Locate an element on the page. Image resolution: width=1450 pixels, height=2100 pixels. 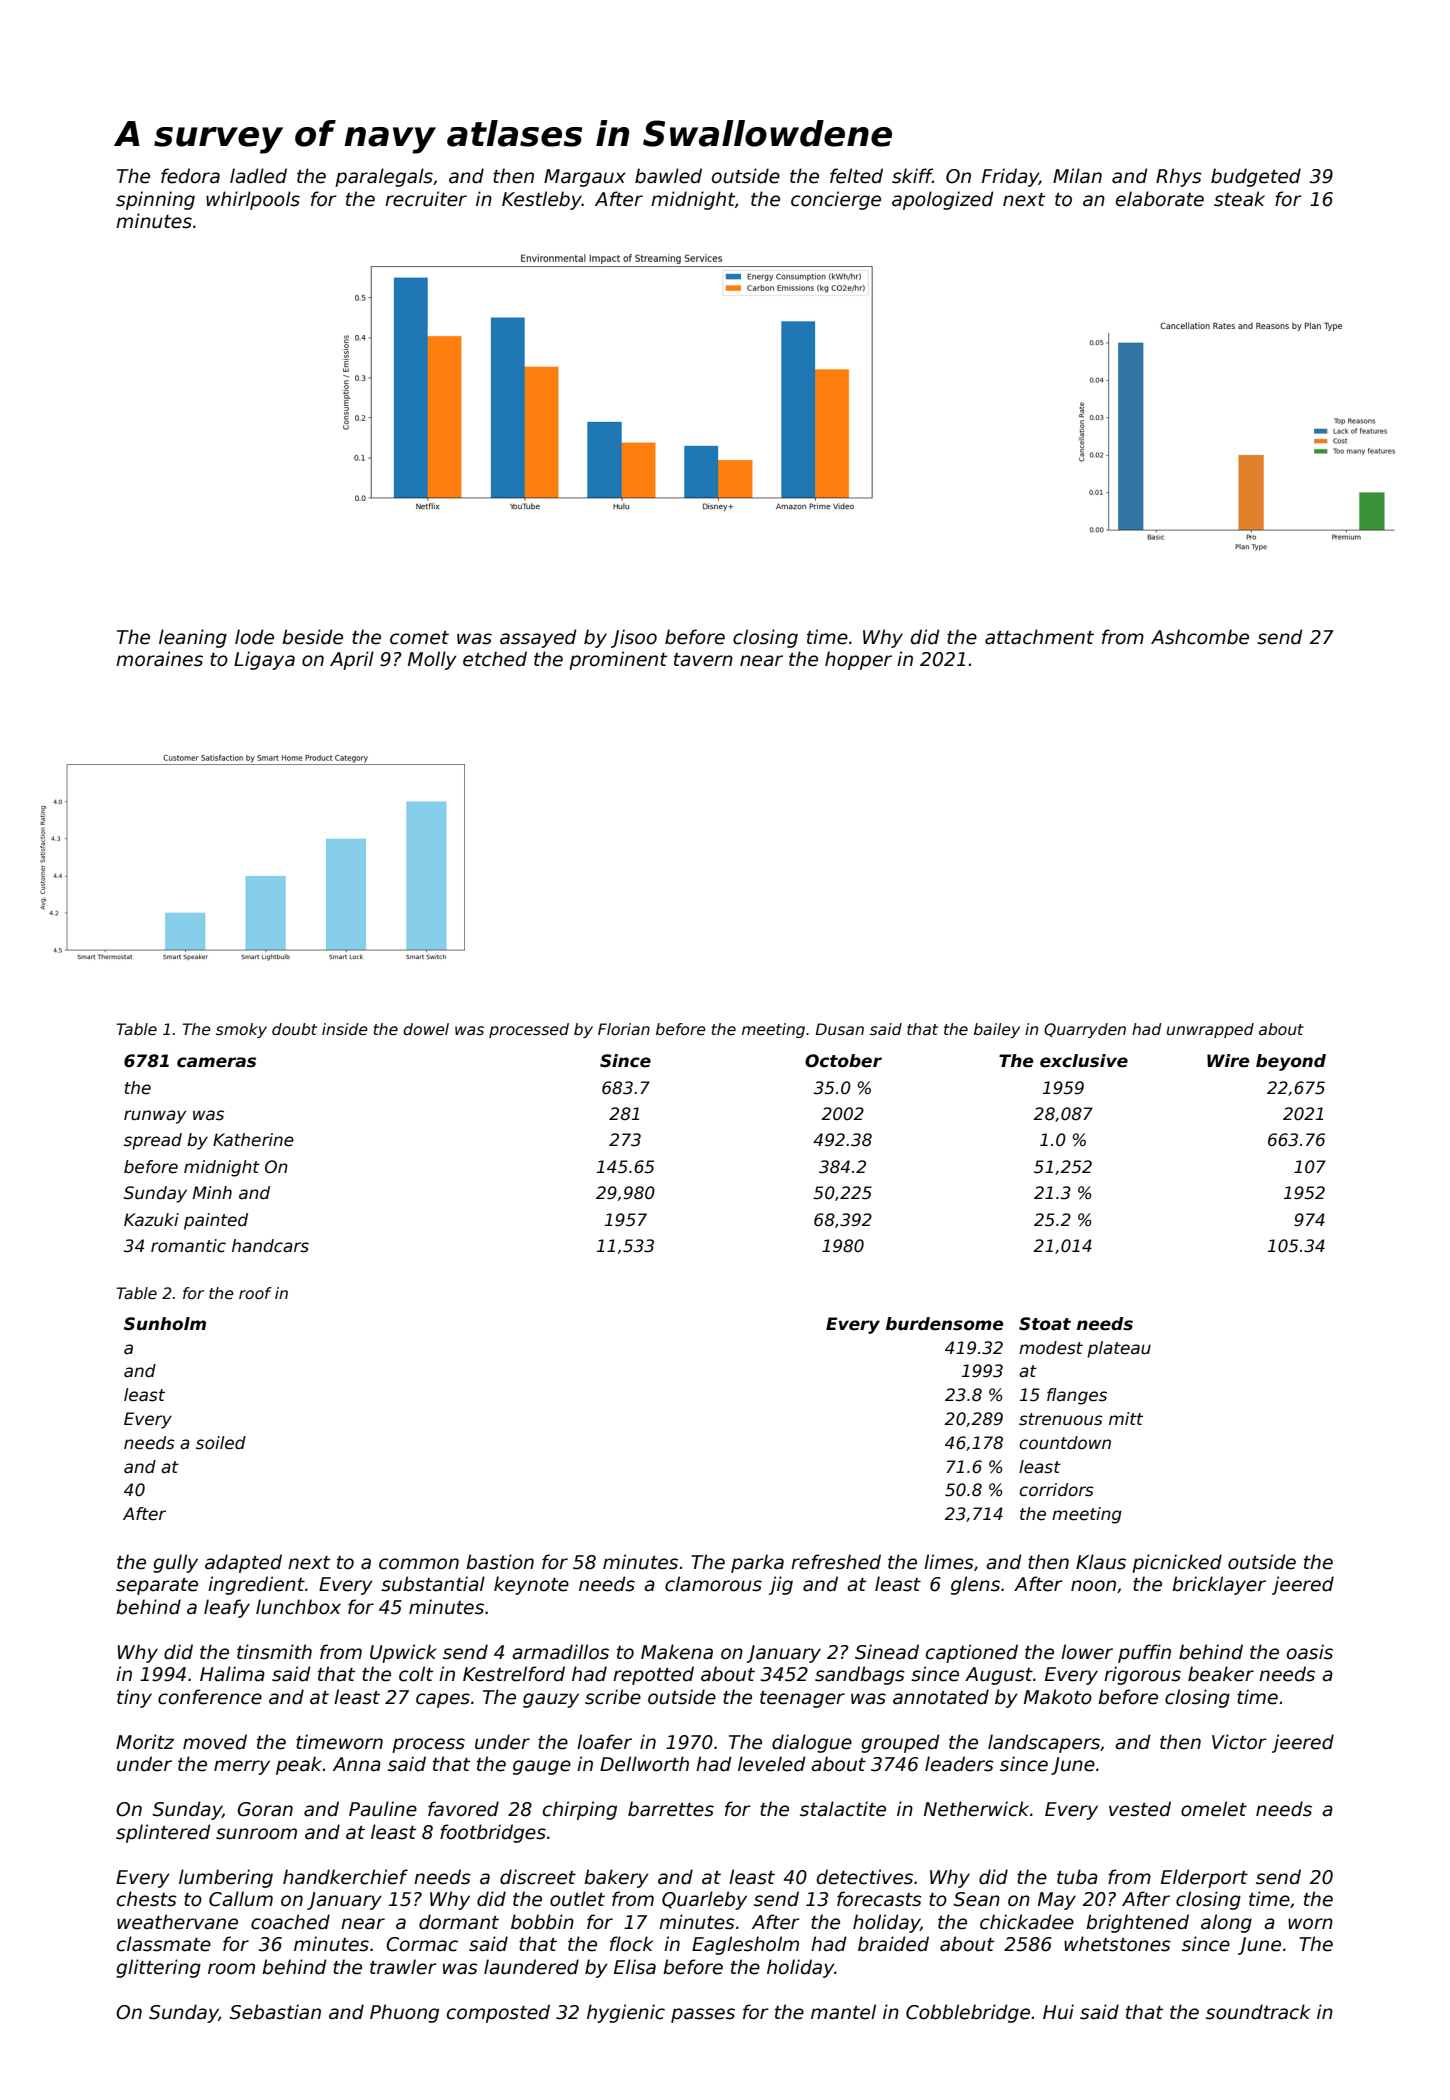
burdensome is located at coordinates (944, 1324).
